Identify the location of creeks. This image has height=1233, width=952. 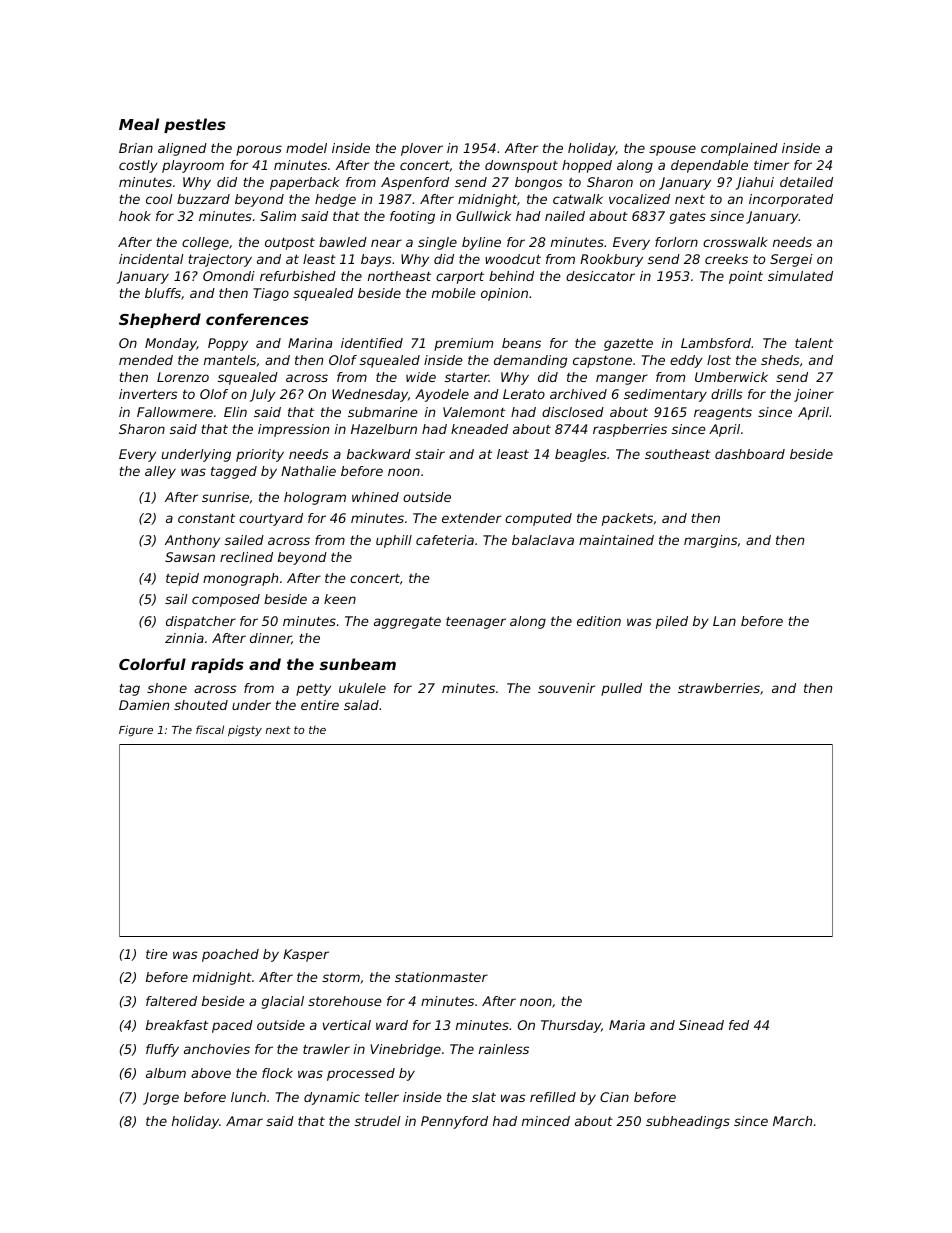
(726, 259).
